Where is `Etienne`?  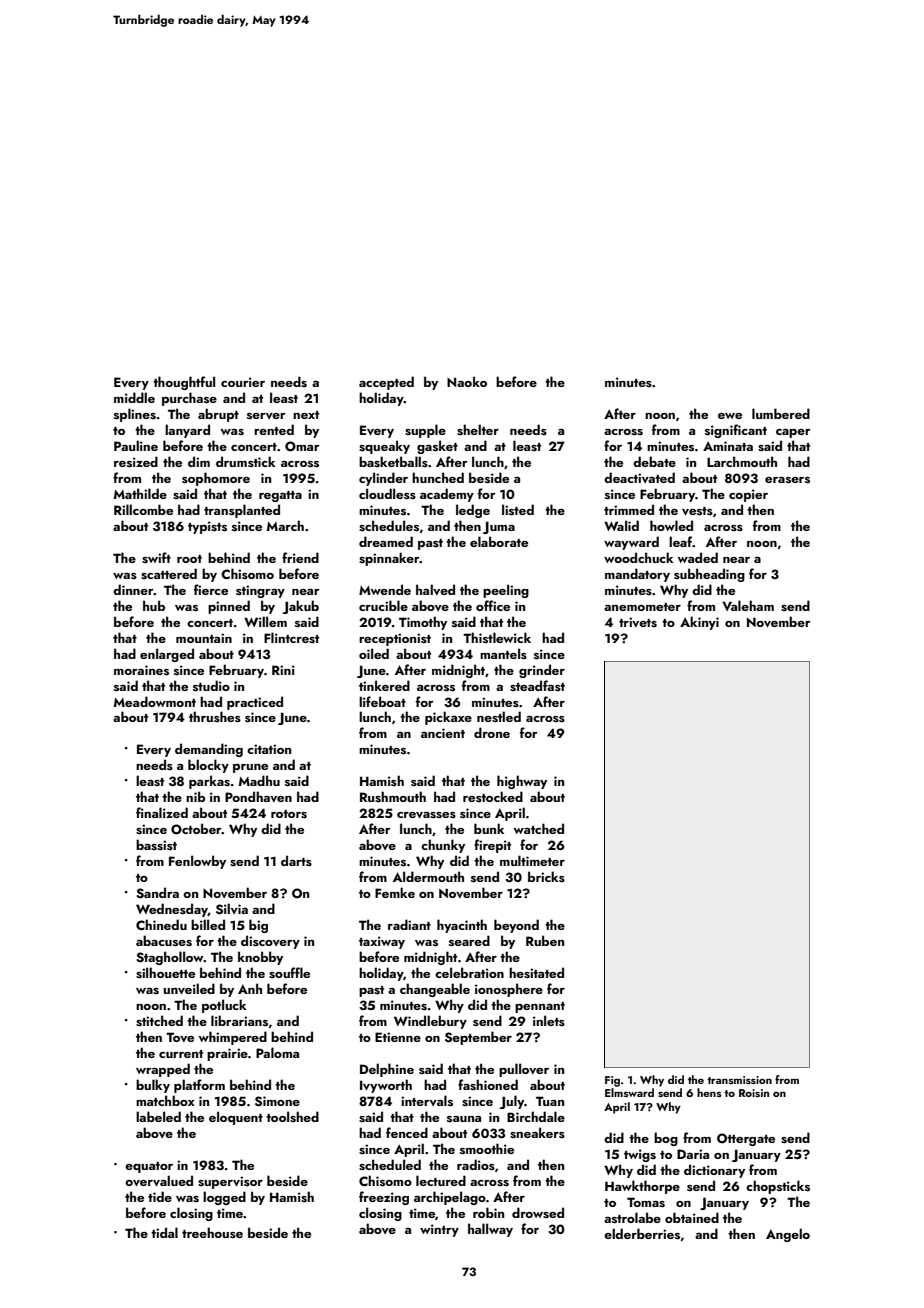 Etienne is located at coordinates (398, 1037).
